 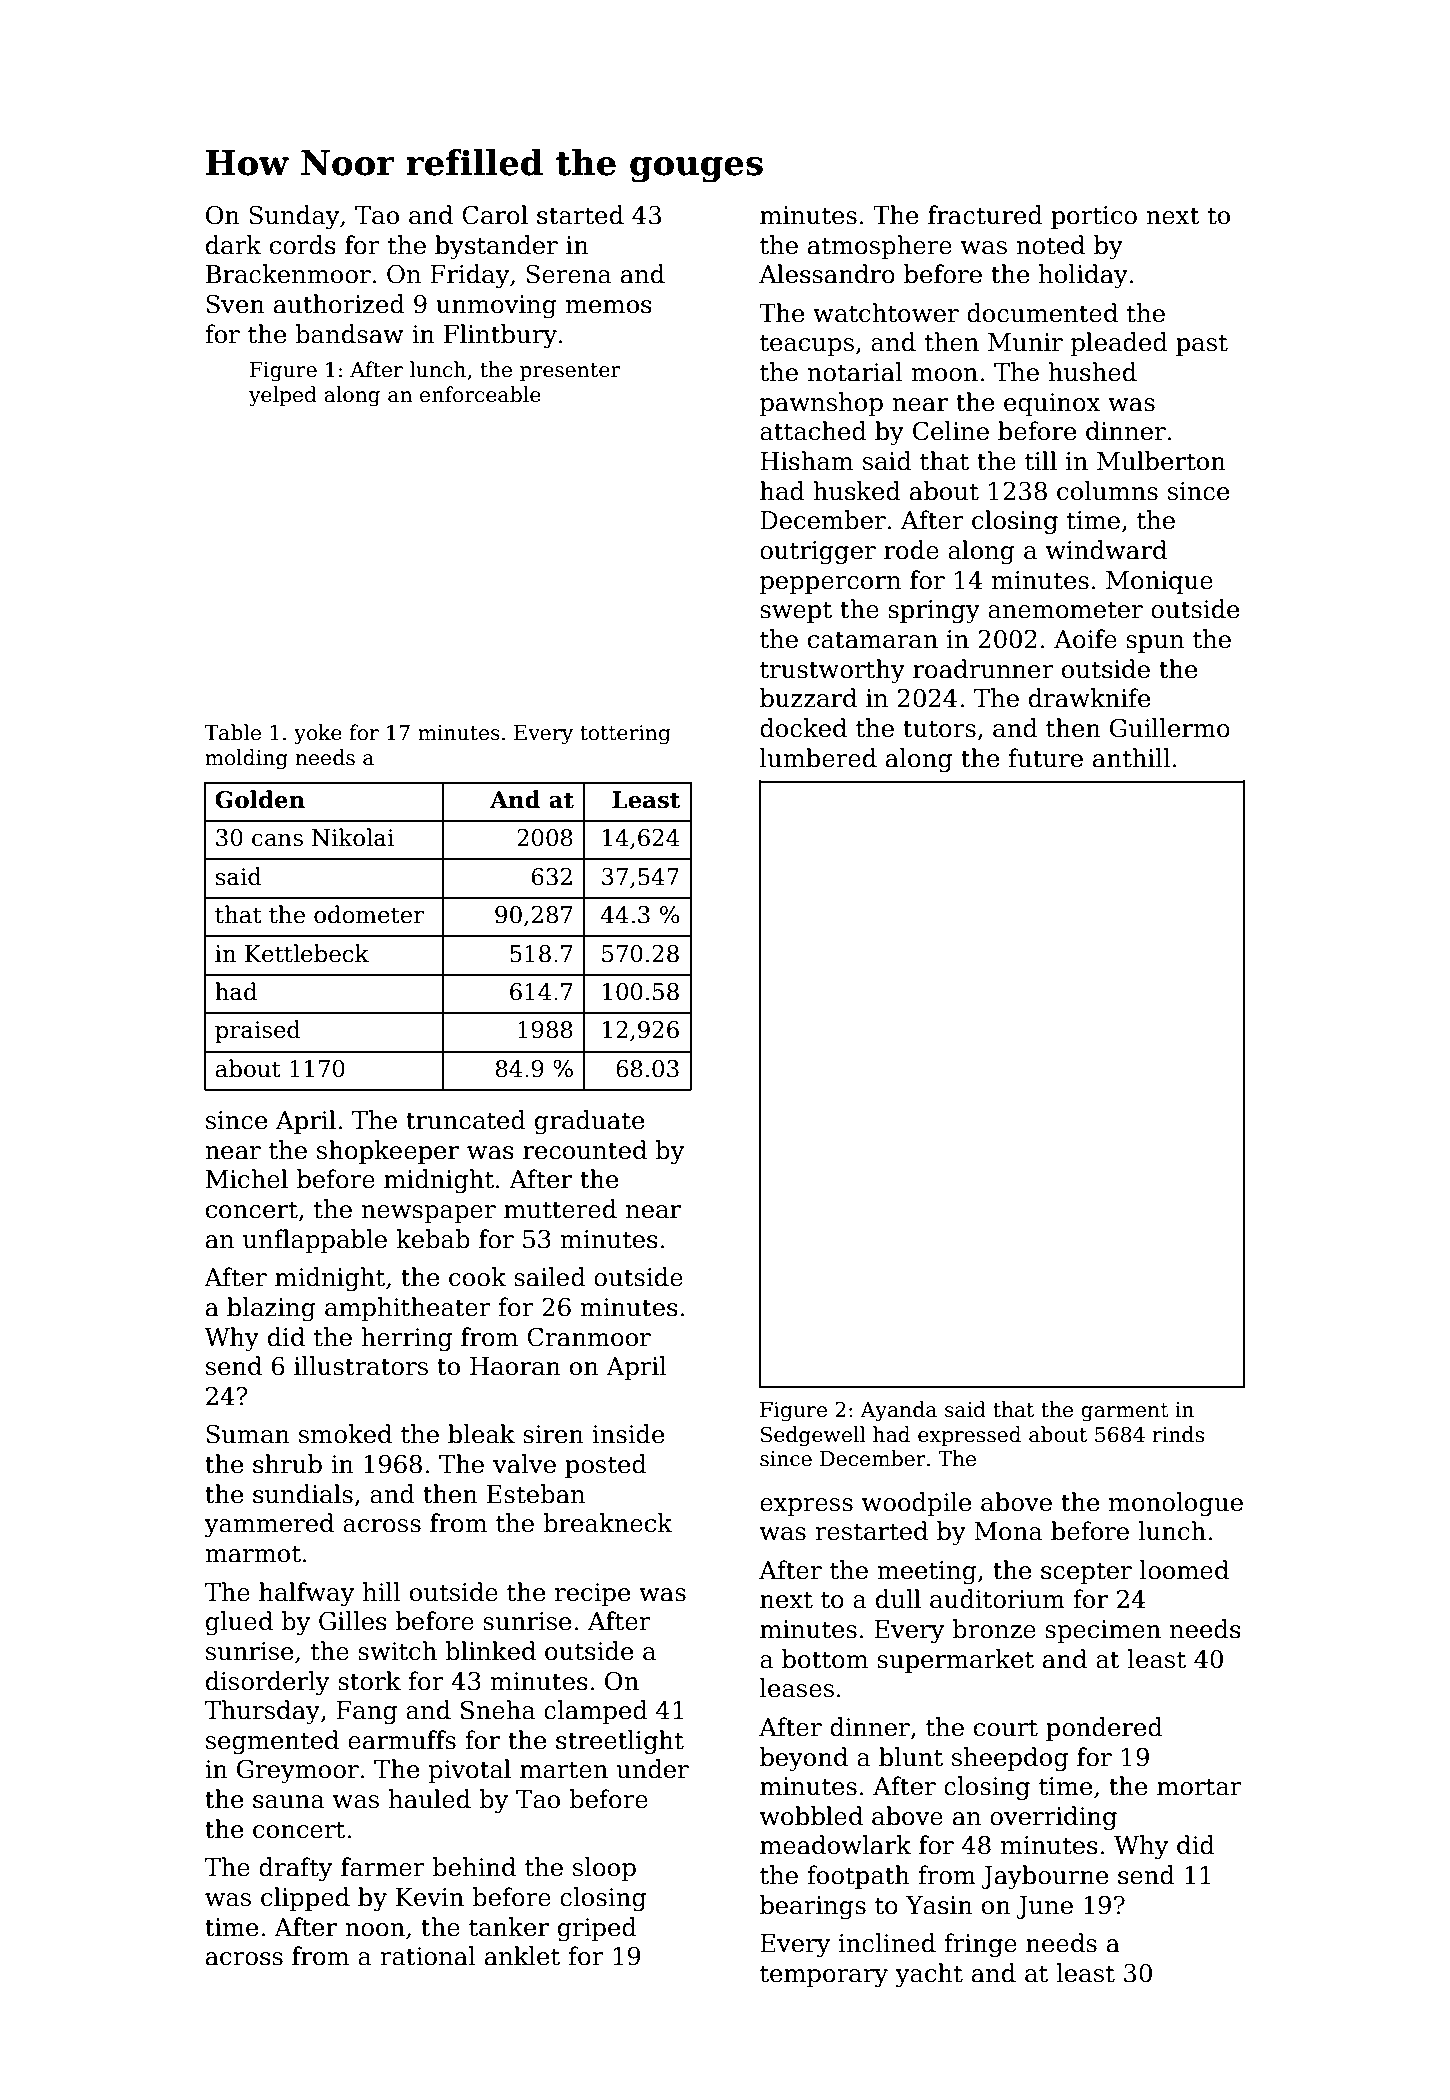 I want to click on graduate, so click(x=589, y=1122).
